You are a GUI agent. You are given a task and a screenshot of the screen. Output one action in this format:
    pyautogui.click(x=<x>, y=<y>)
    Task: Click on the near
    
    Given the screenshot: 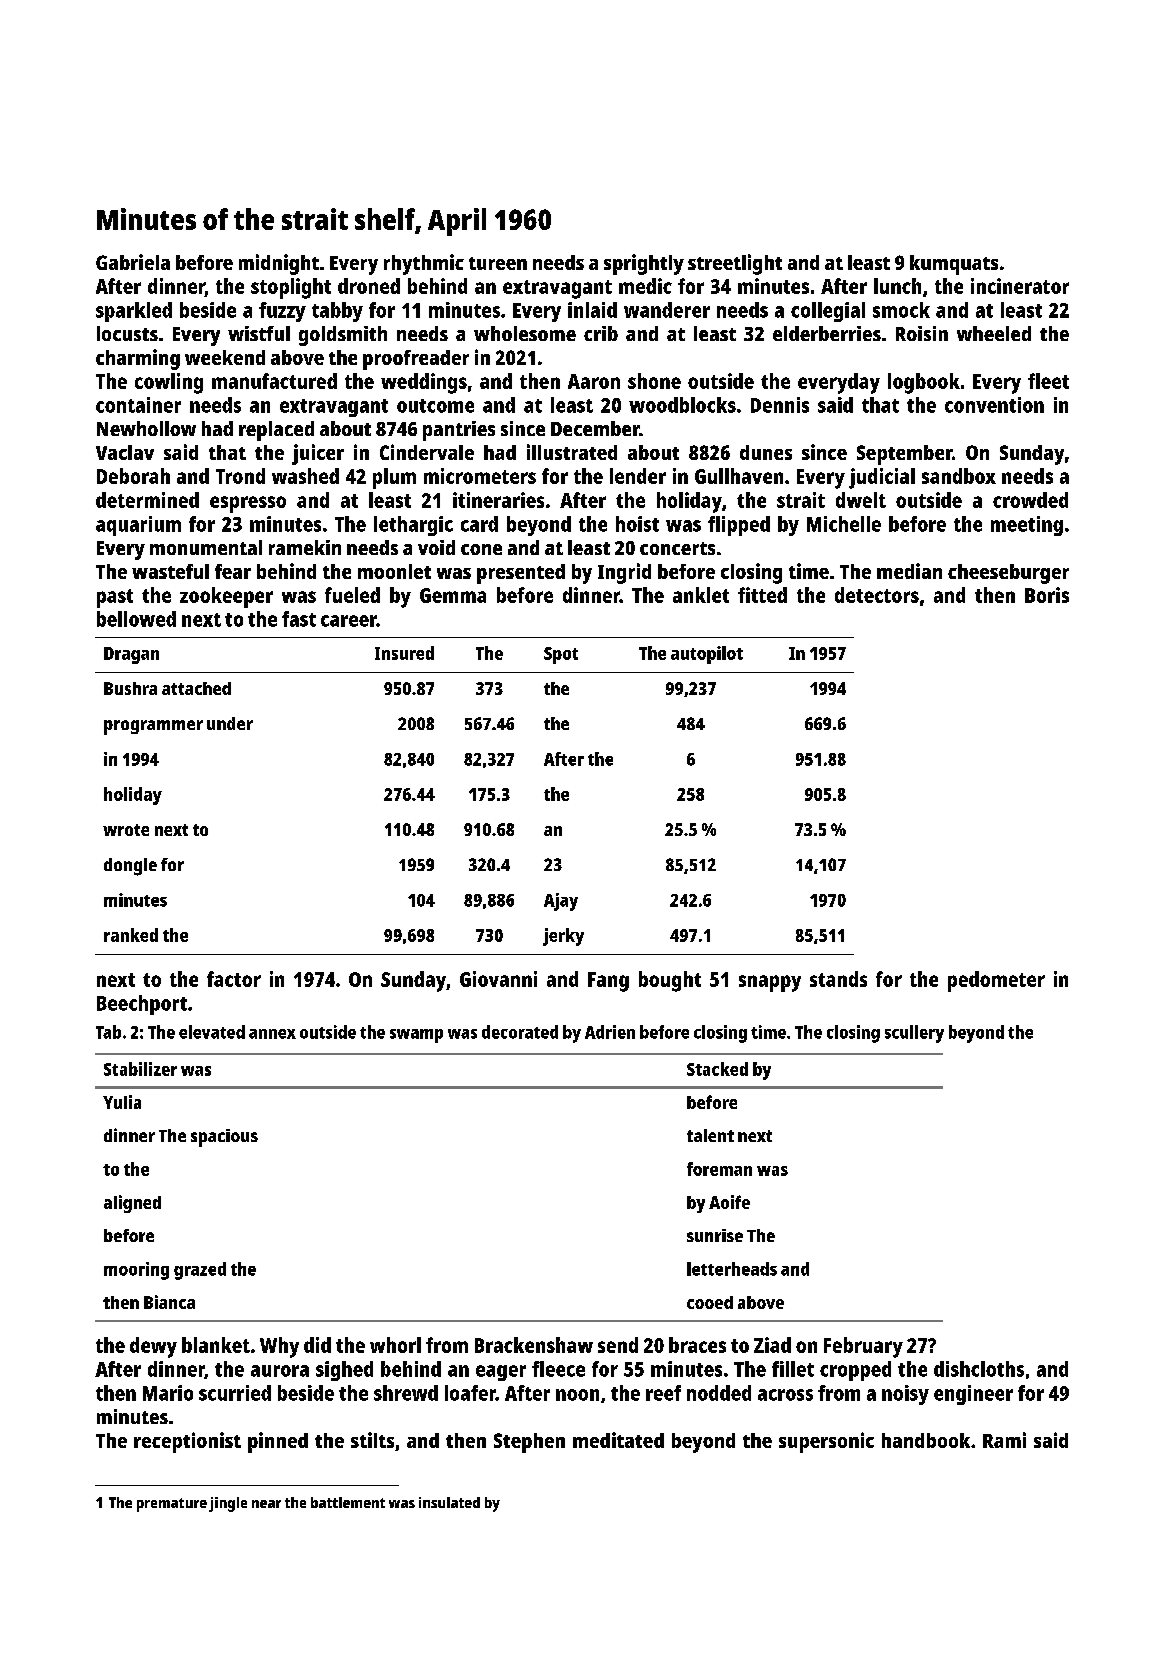 What is the action you would take?
    pyautogui.click(x=266, y=1504)
